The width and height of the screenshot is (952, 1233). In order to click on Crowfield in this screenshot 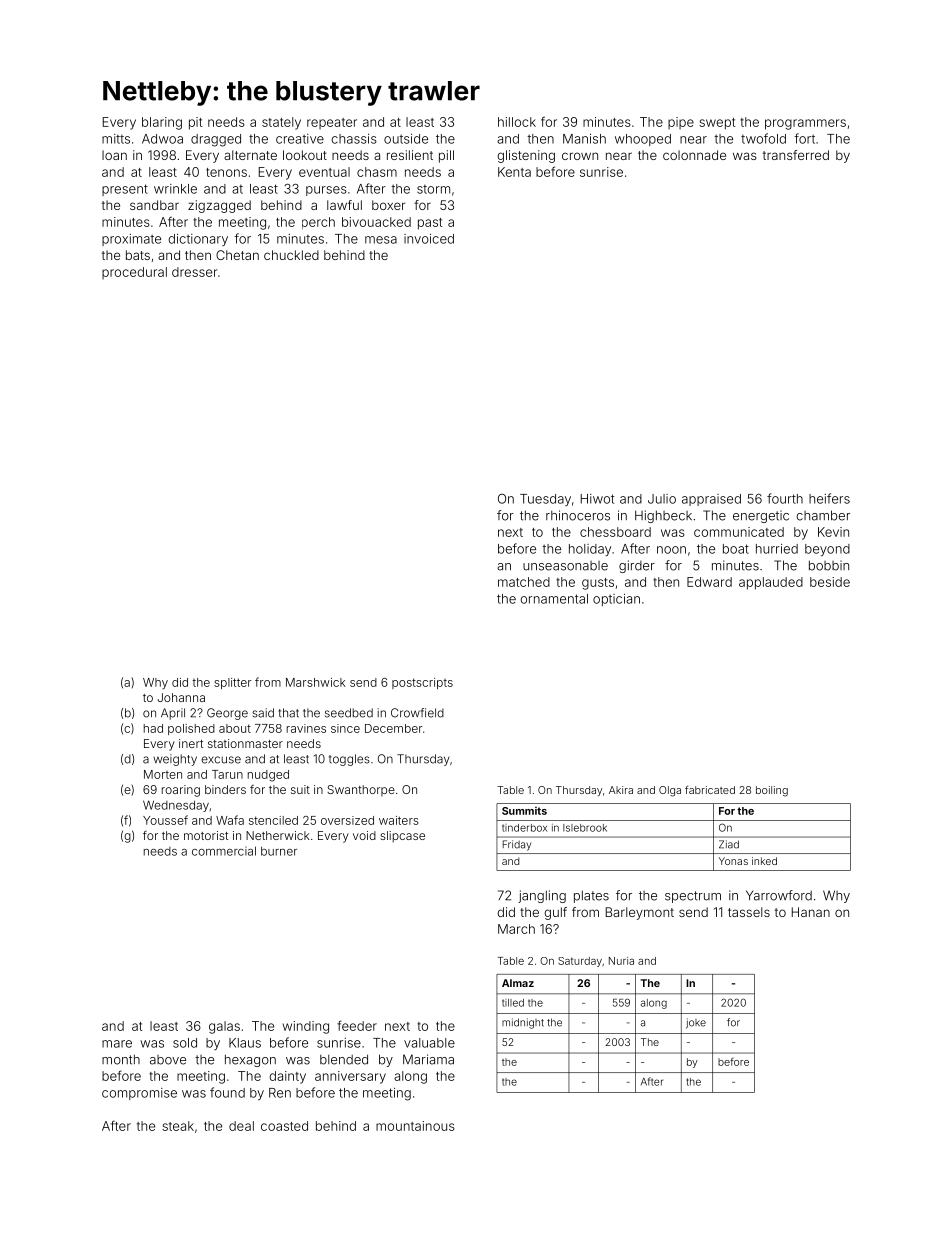, I will do `click(417, 713)`.
